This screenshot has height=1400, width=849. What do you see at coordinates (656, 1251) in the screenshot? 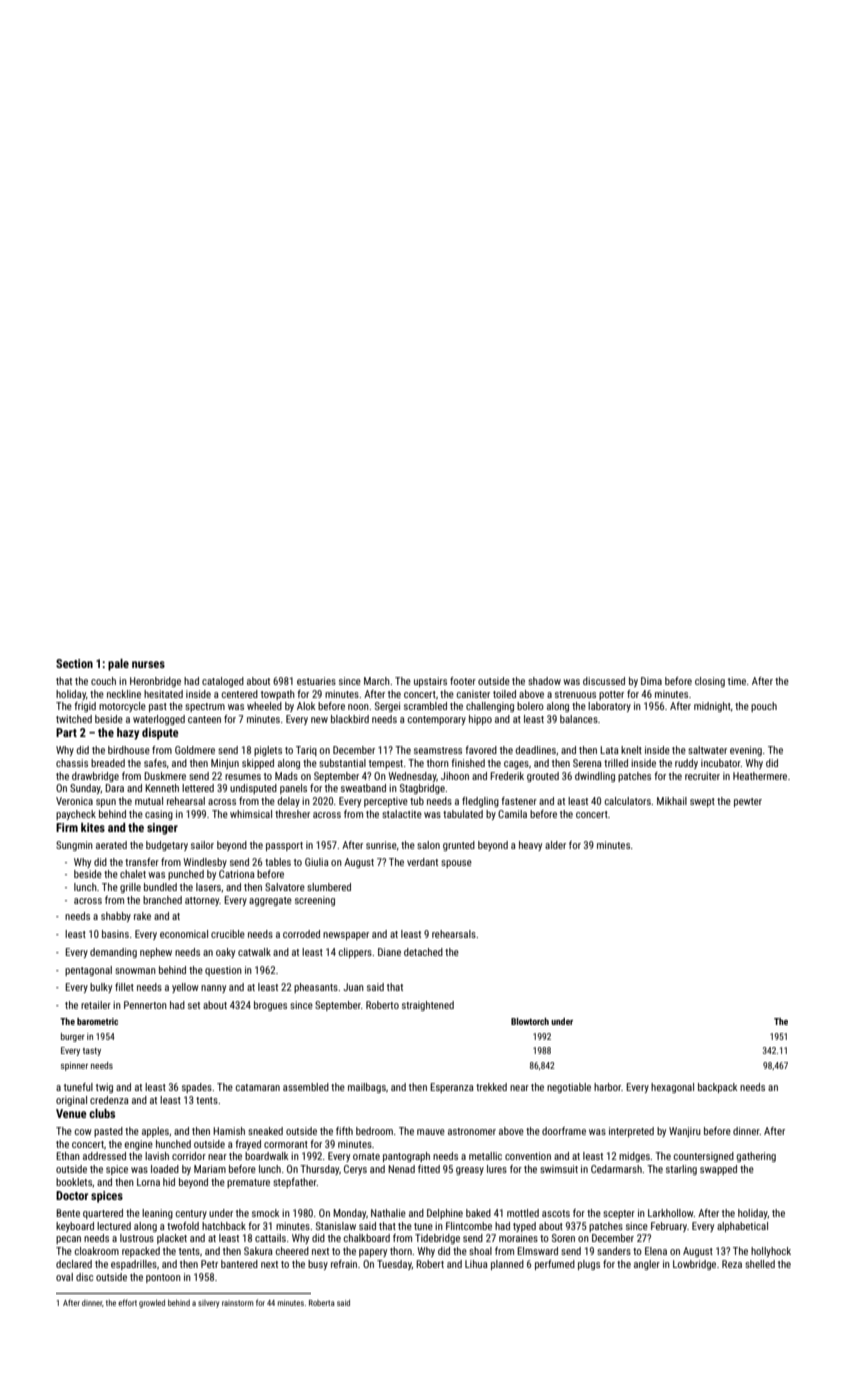
I see `Elena` at bounding box center [656, 1251].
